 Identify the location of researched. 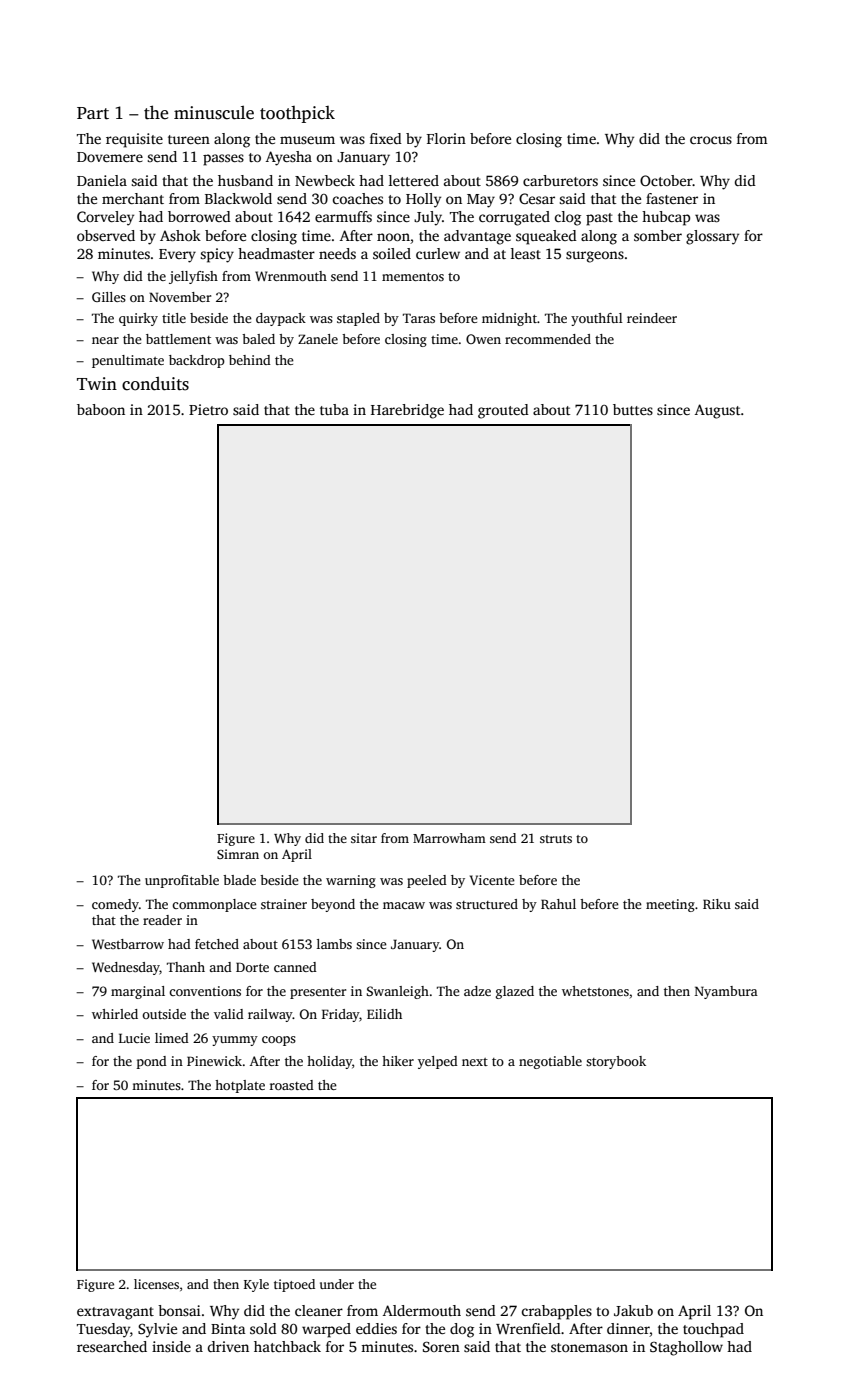
(112, 1346).
